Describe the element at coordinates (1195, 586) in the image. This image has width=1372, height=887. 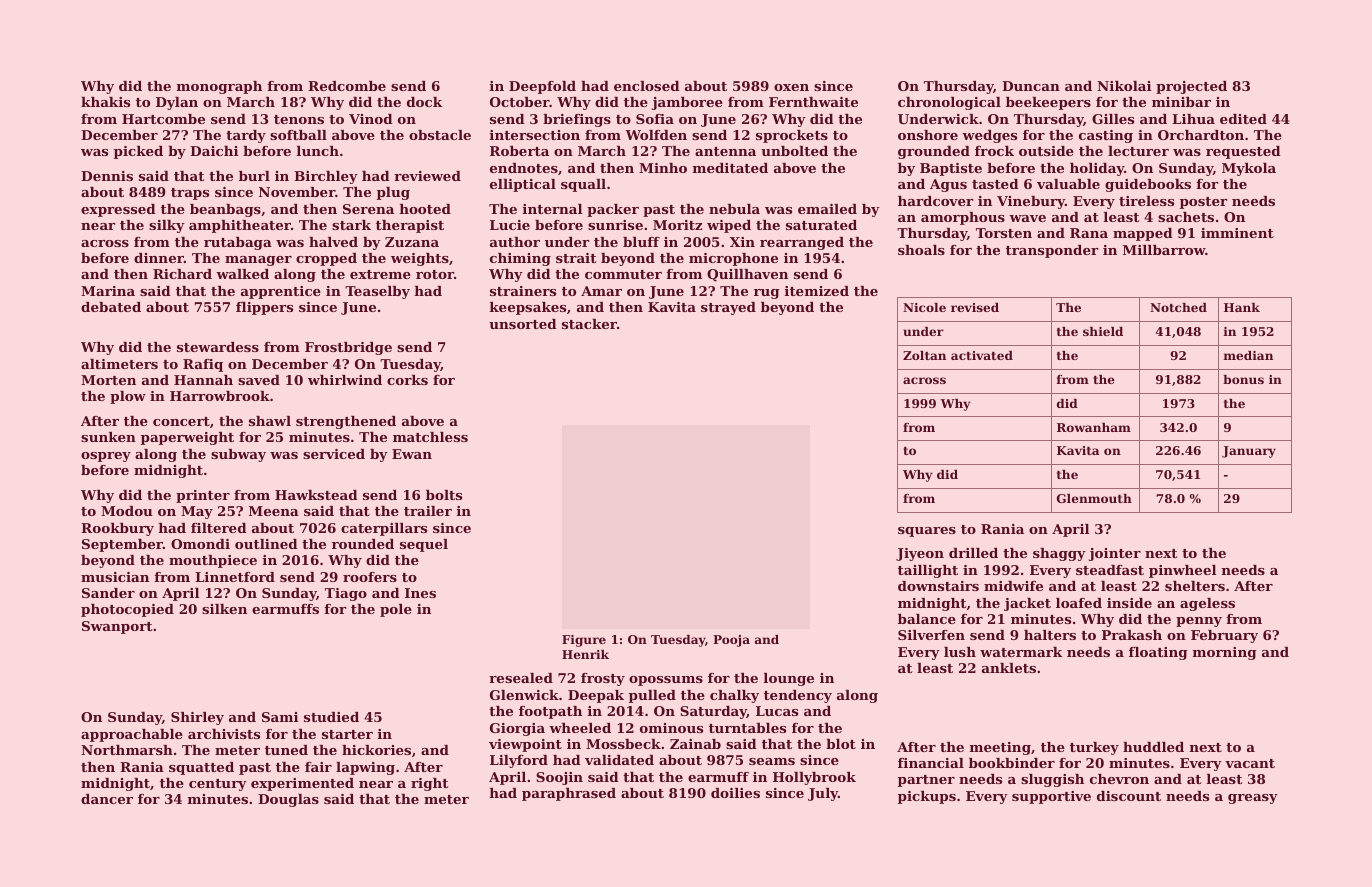
I see `shelters` at that location.
